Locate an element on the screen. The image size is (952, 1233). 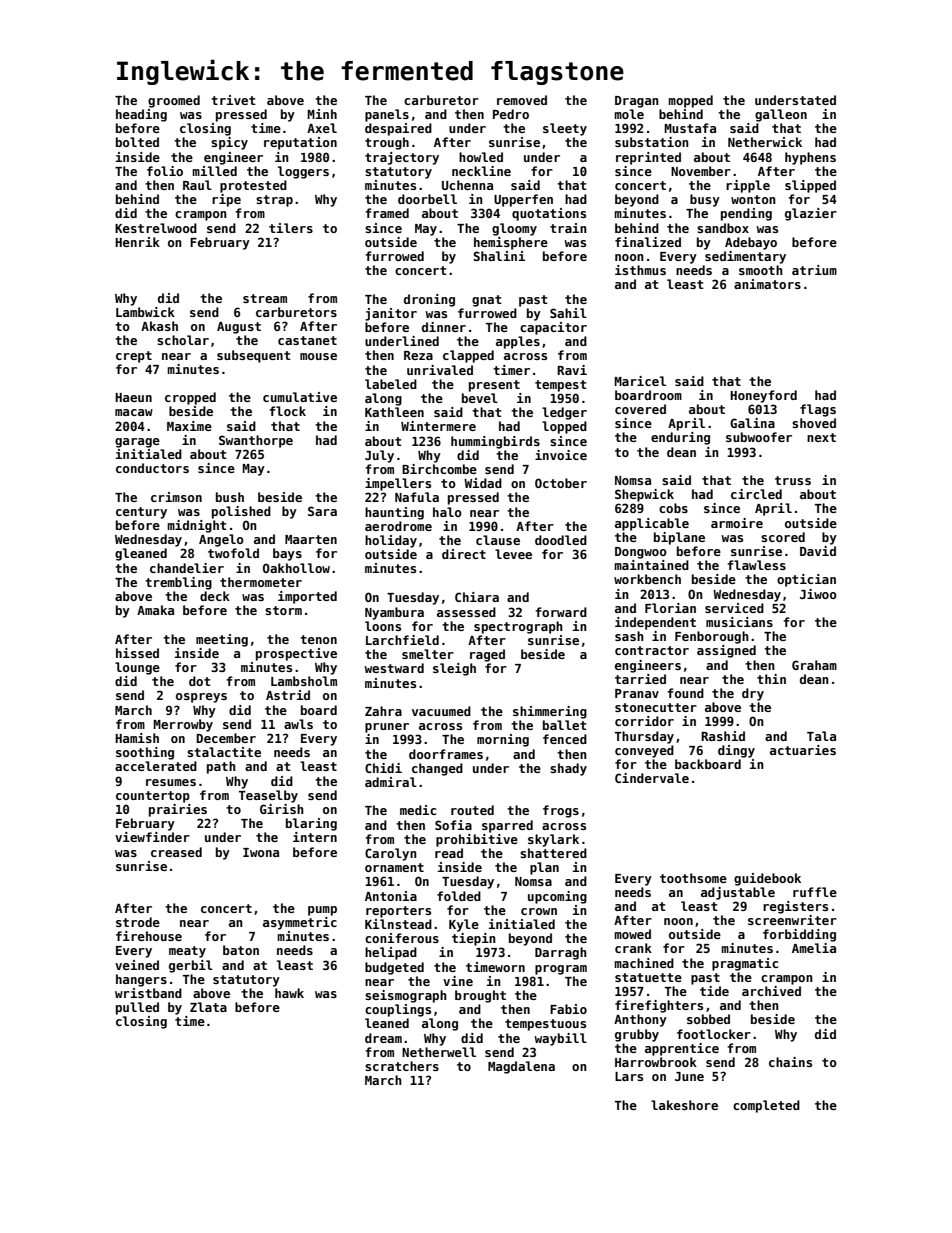
clause is located at coordinates (498, 540).
